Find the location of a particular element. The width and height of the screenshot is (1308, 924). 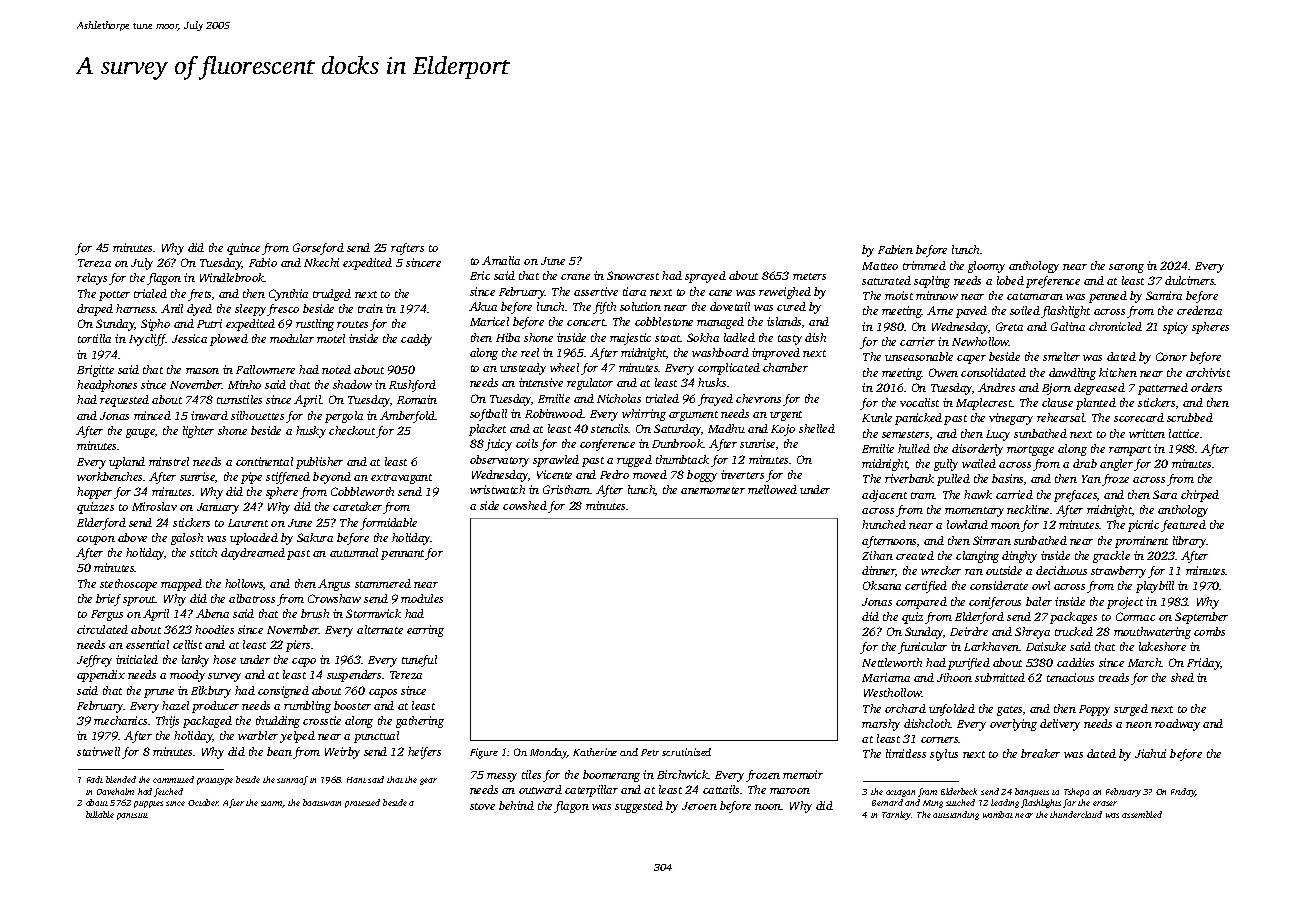

Oksana is located at coordinates (882, 585).
